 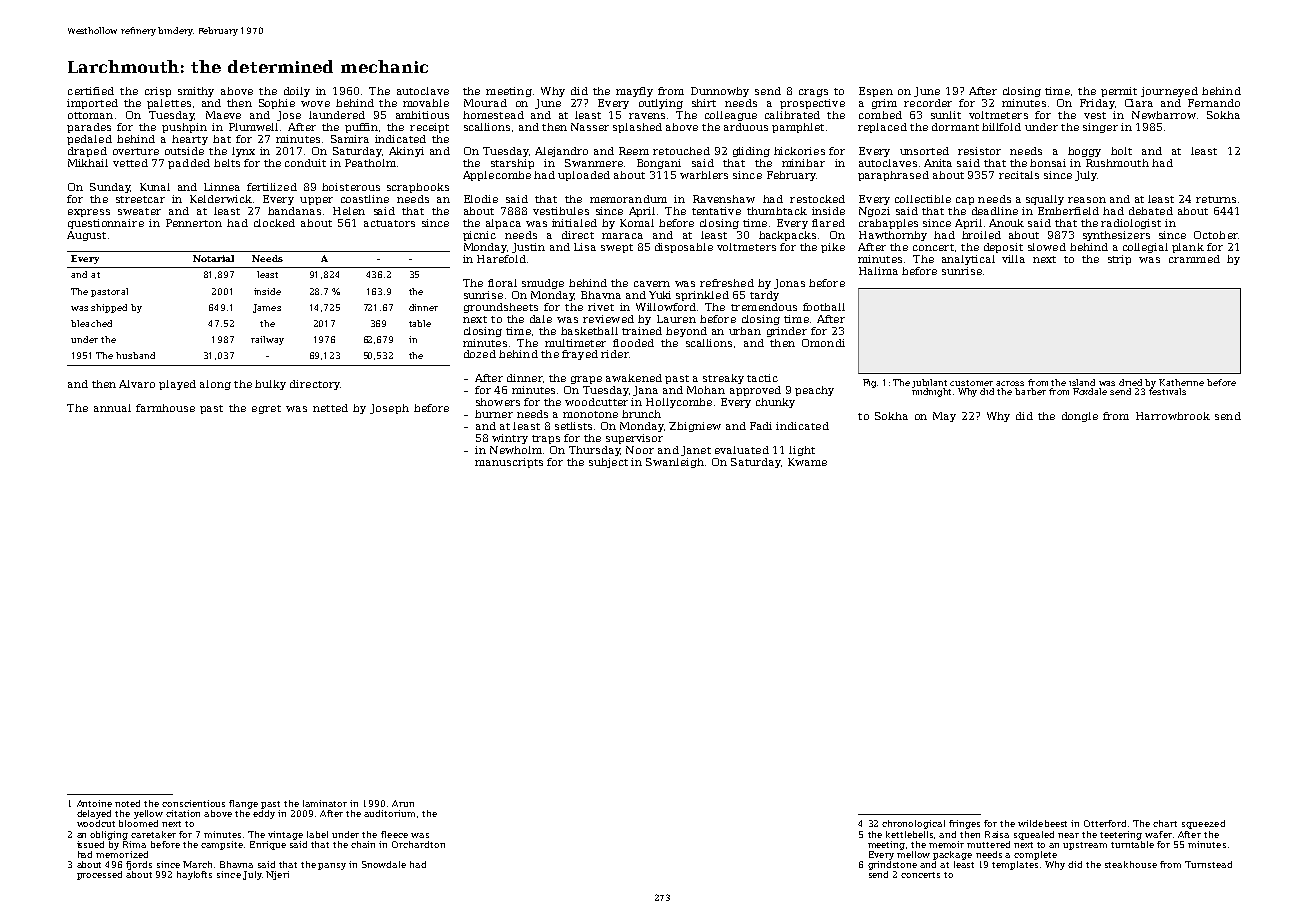 What do you see at coordinates (243, 152) in the screenshot?
I see `lynx` at bounding box center [243, 152].
